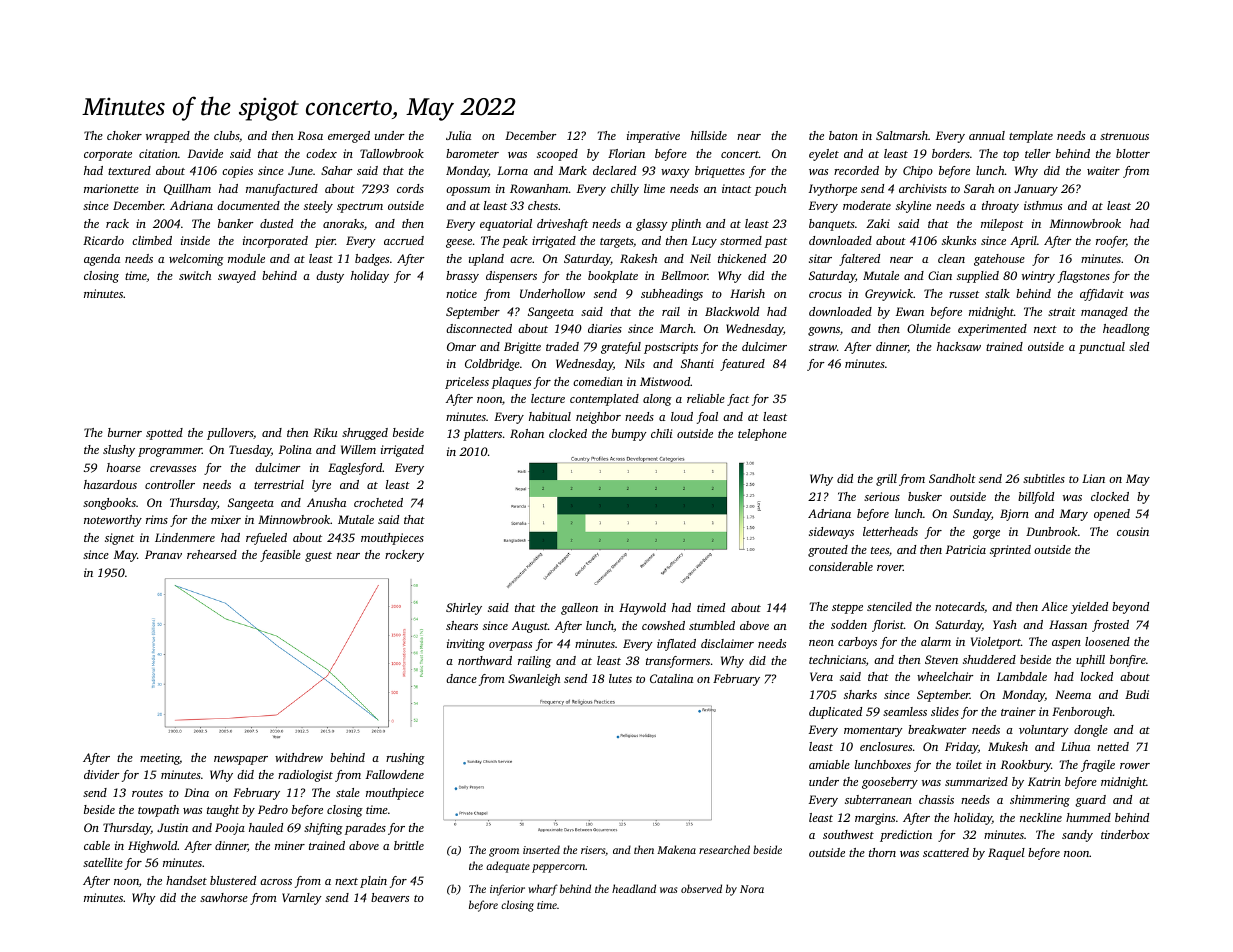  What do you see at coordinates (684, 275) in the image?
I see `Bellmoor` at bounding box center [684, 275].
